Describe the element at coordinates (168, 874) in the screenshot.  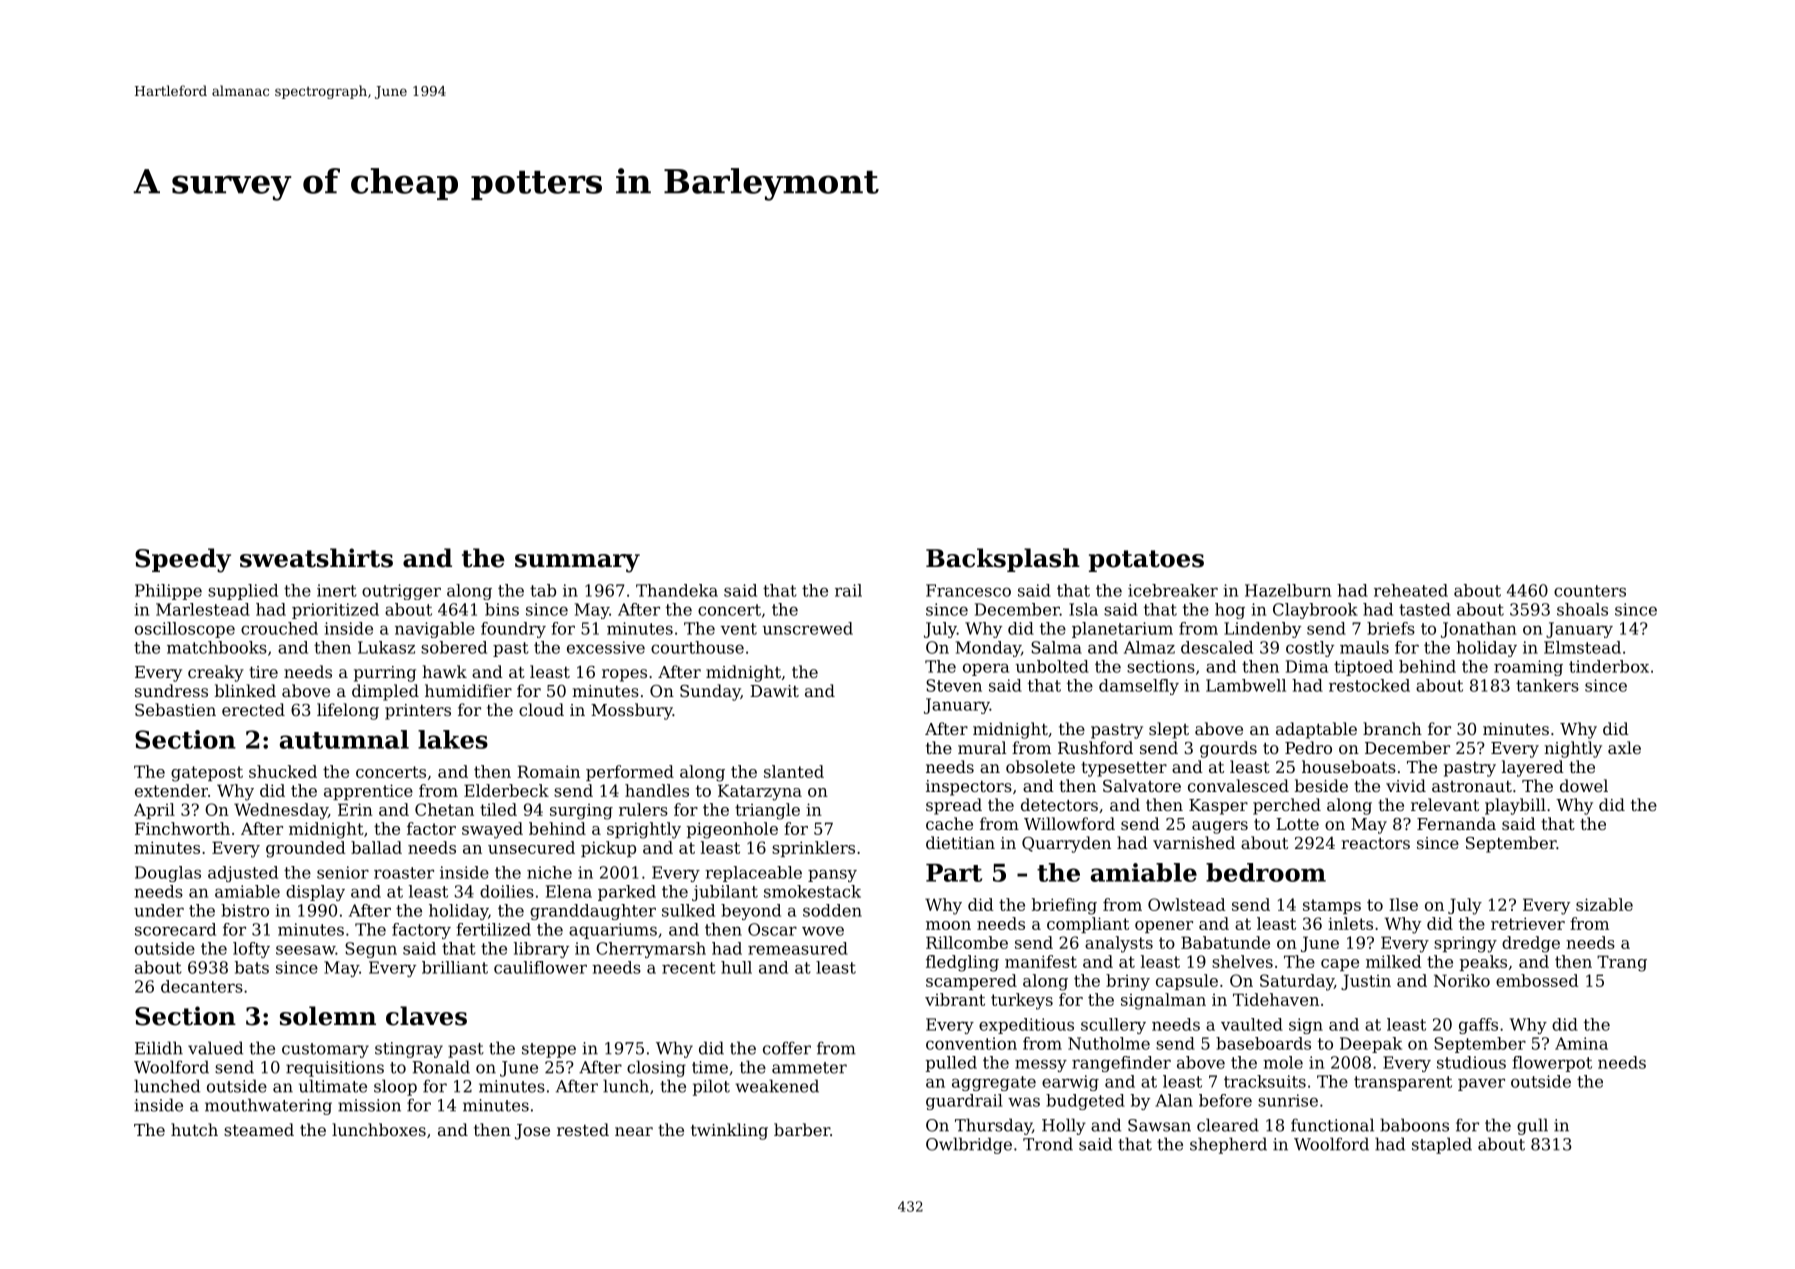
I see `Douglas` at that location.
